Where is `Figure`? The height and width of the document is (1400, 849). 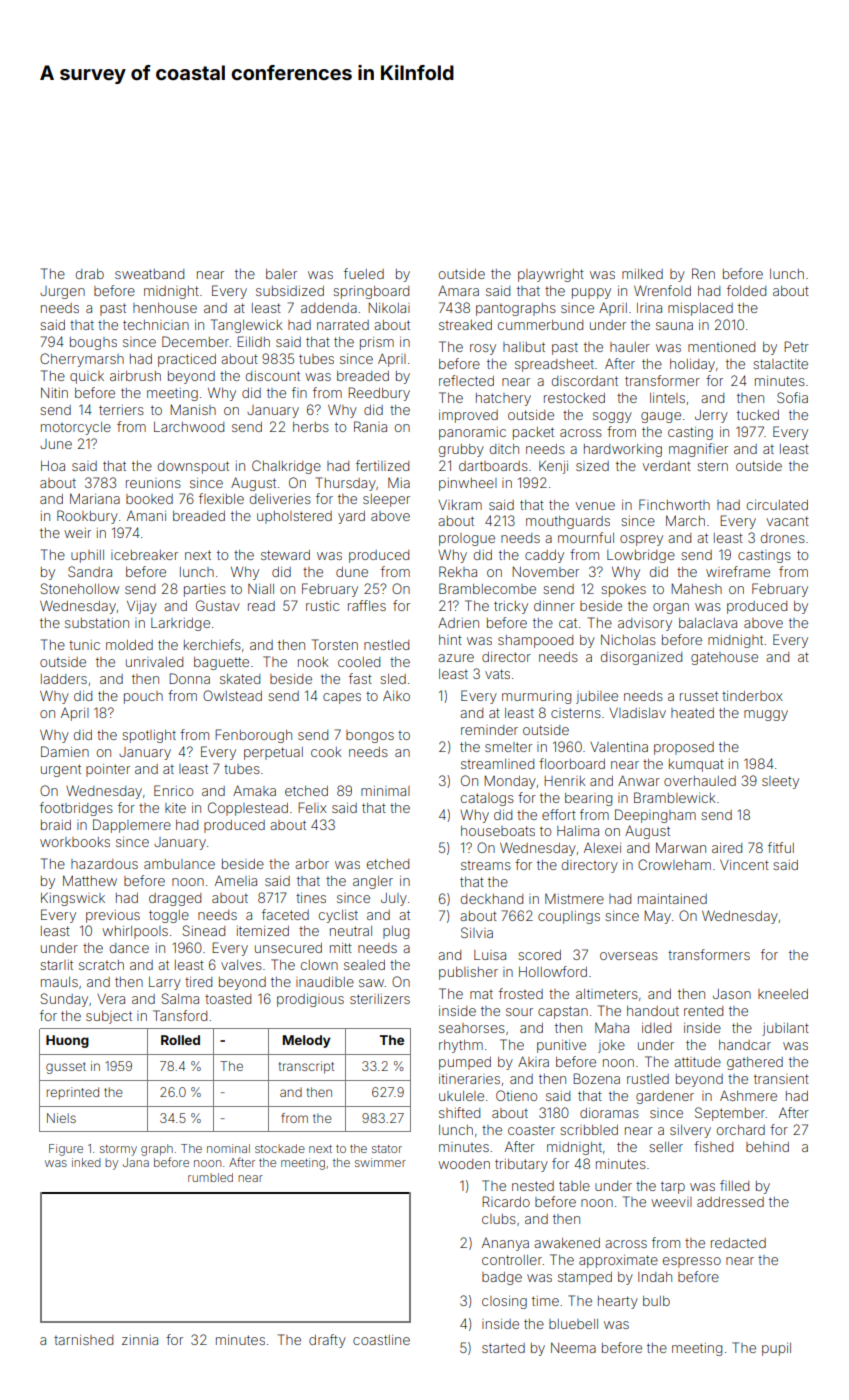
Figure is located at coordinates (66, 1150).
